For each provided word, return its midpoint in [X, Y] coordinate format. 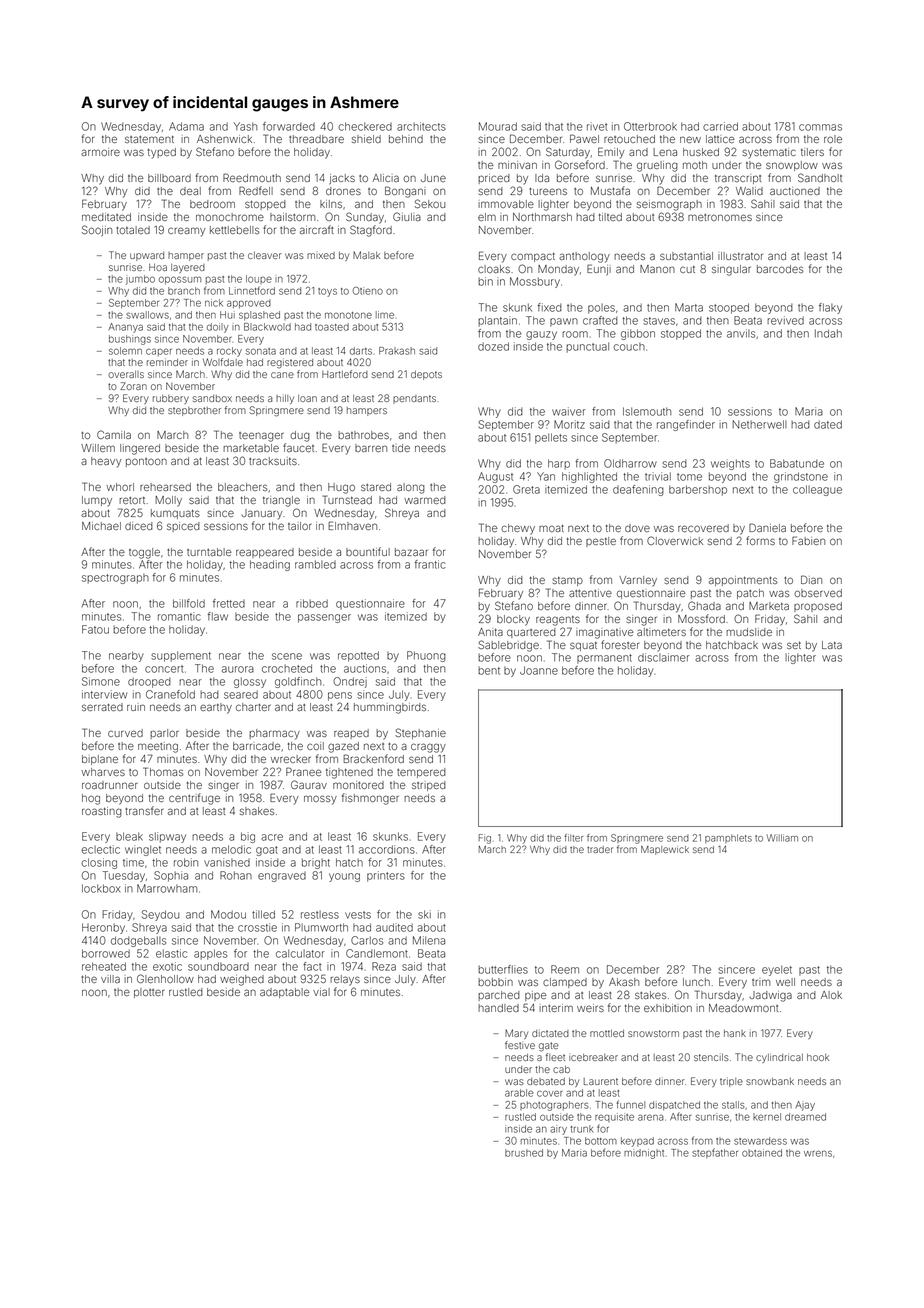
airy [558, 1130]
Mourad [498, 126]
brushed [524, 1153]
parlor [164, 734]
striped [429, 786]
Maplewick [665, 850]
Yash [245, 126]
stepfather [715, 1153]
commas [820, 127]
